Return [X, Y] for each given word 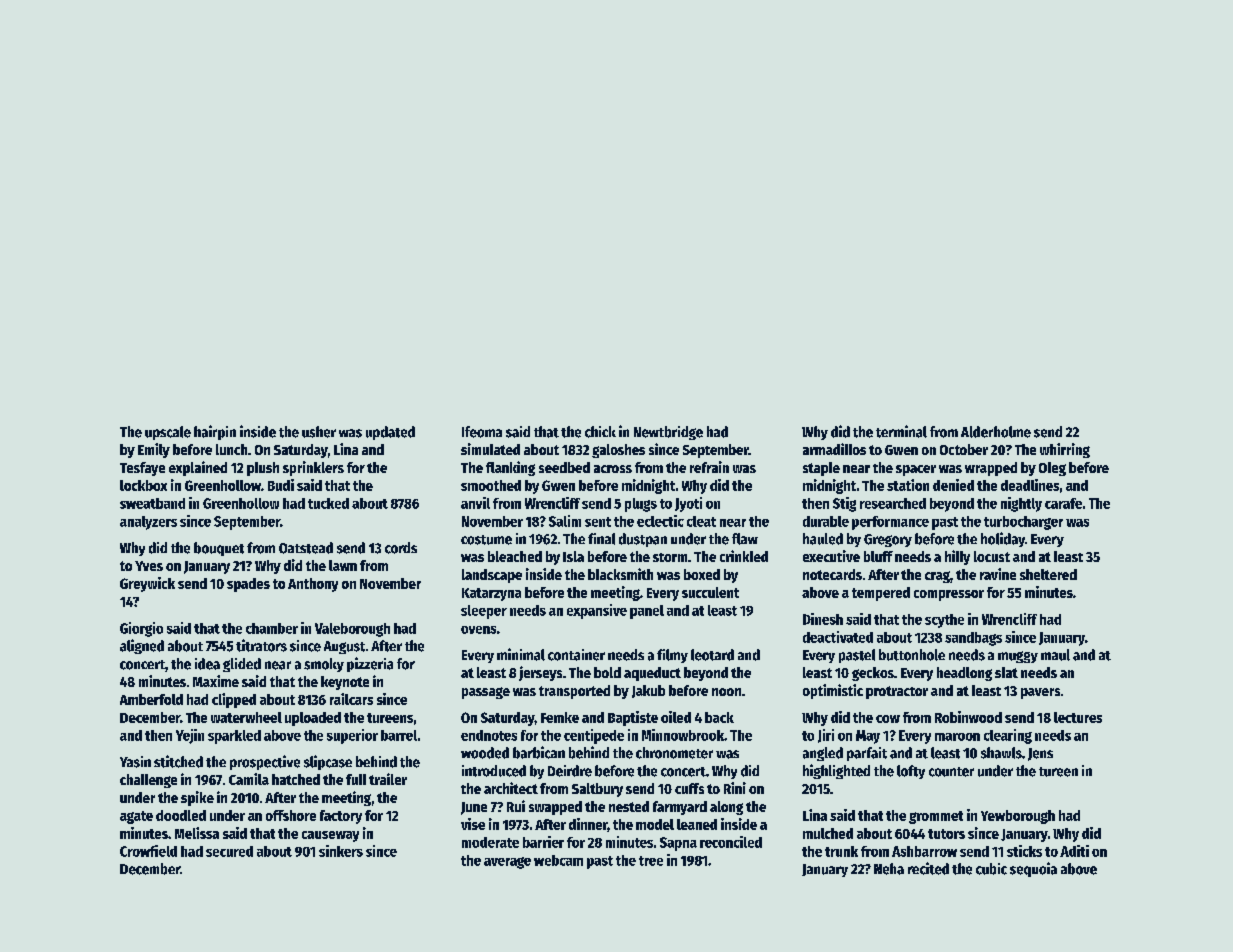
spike [197, 798]
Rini [735, 788]
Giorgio [141, 629]
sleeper [484, 612]
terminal [901, 431]
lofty [911, 772]
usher [319, 432]
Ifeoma [482, 432]
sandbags [973, 639]
